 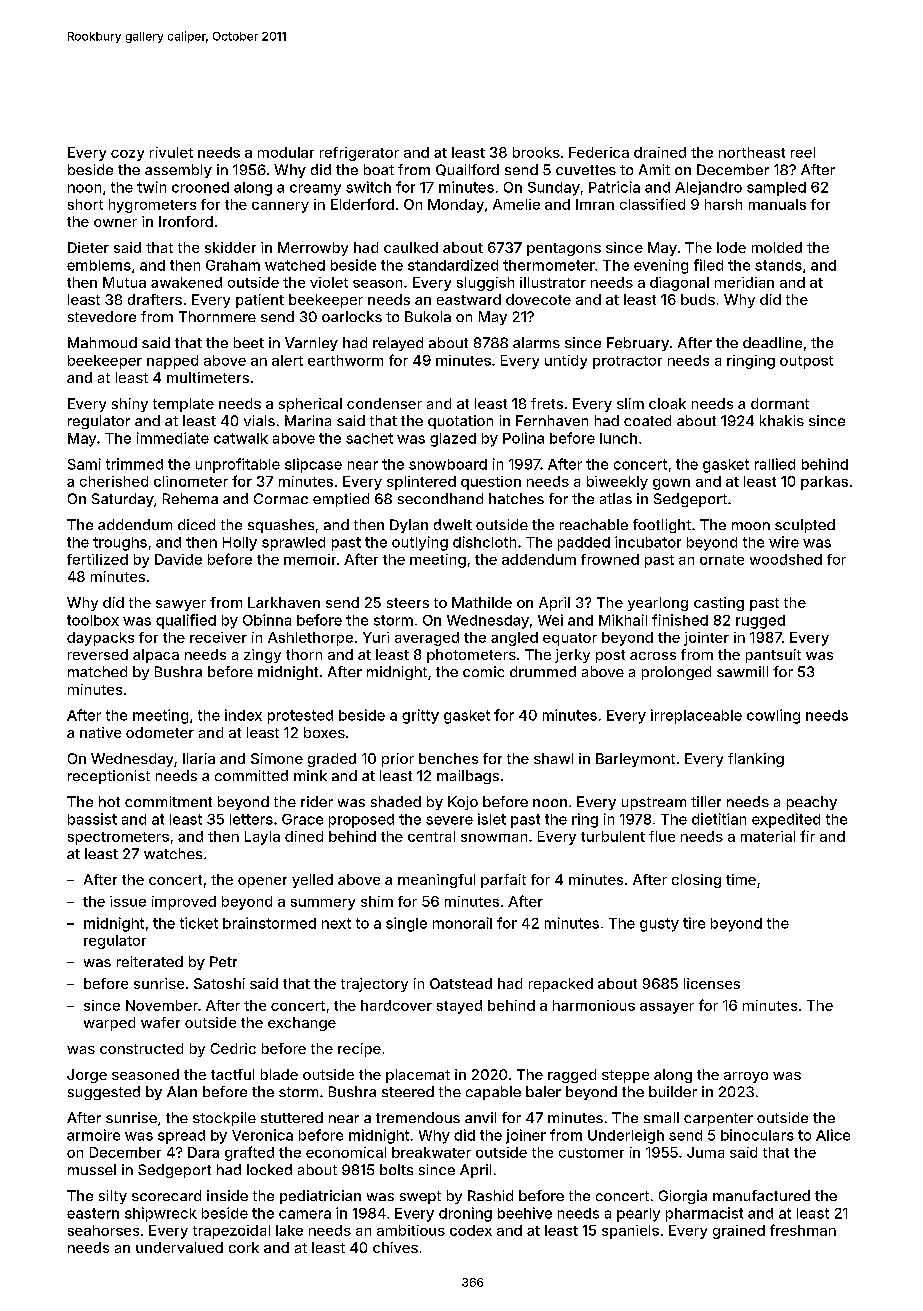 I want to click on troughs, so click(x=120, y=544).
